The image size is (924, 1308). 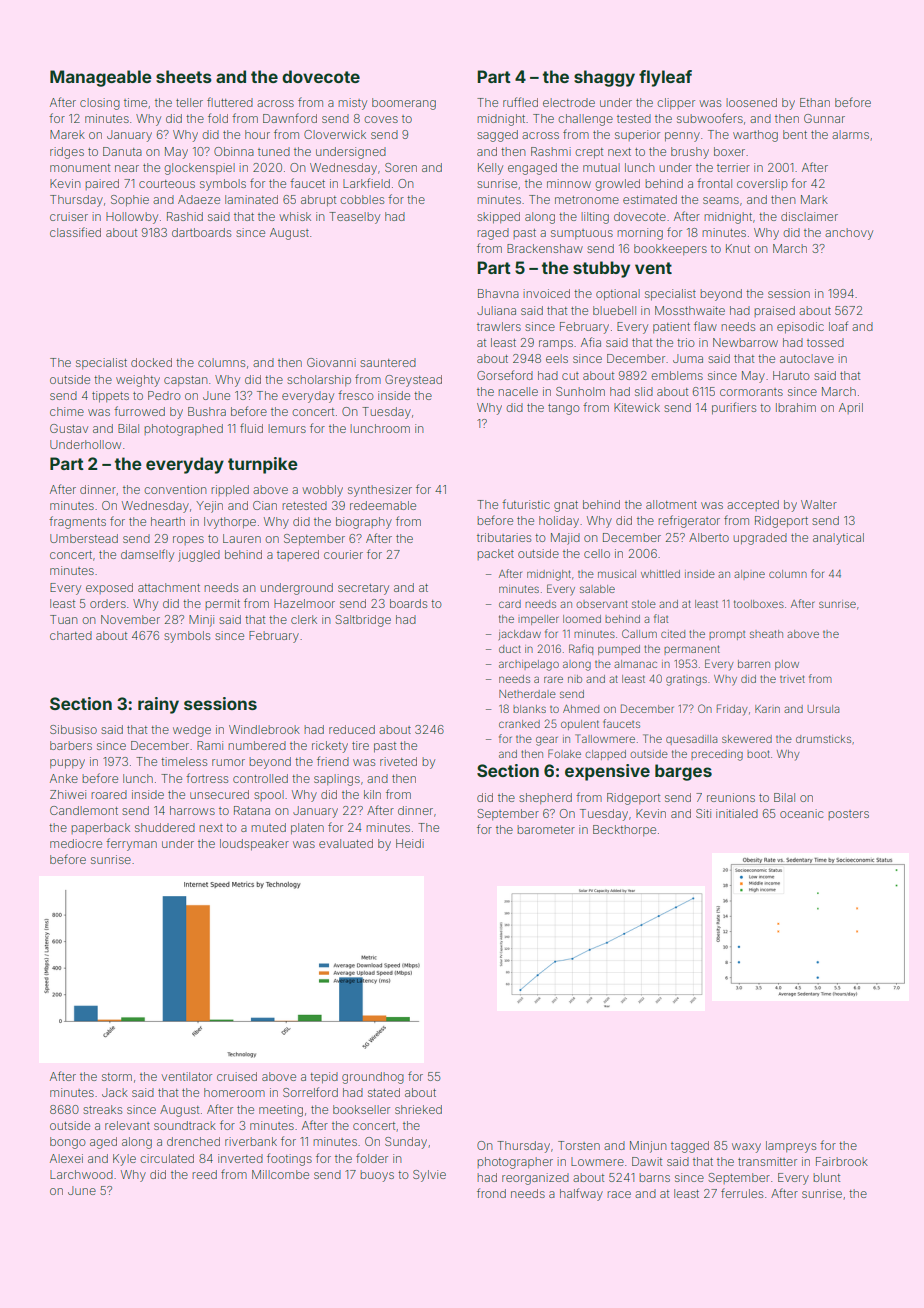 What do you see at coordinates (109, 588) in the image?
I see `exposed` at bounding box center [109, 588].
